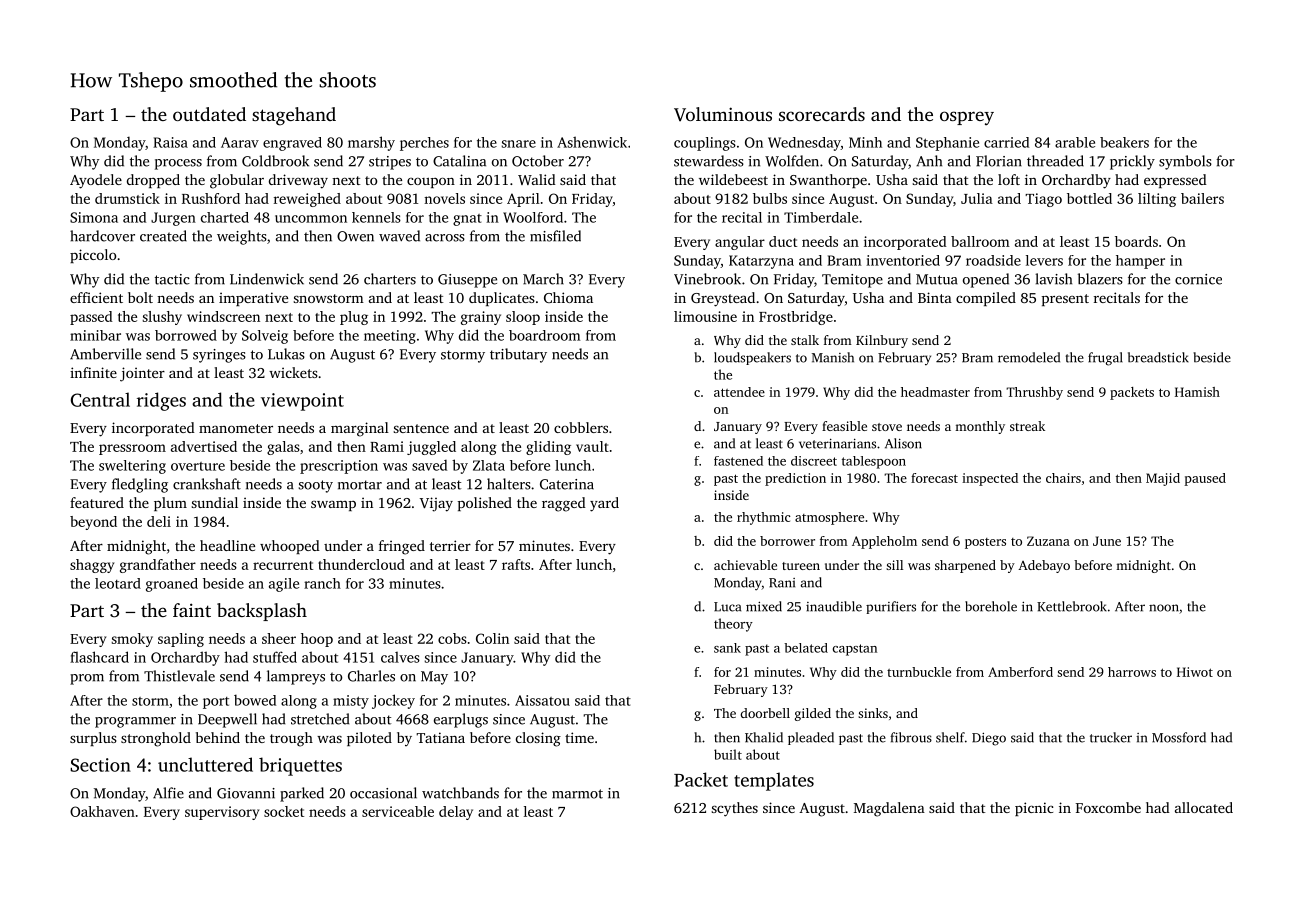 The width and height of the screenshot is (1308, 924). I want to click on June, so click(1107, 541).
